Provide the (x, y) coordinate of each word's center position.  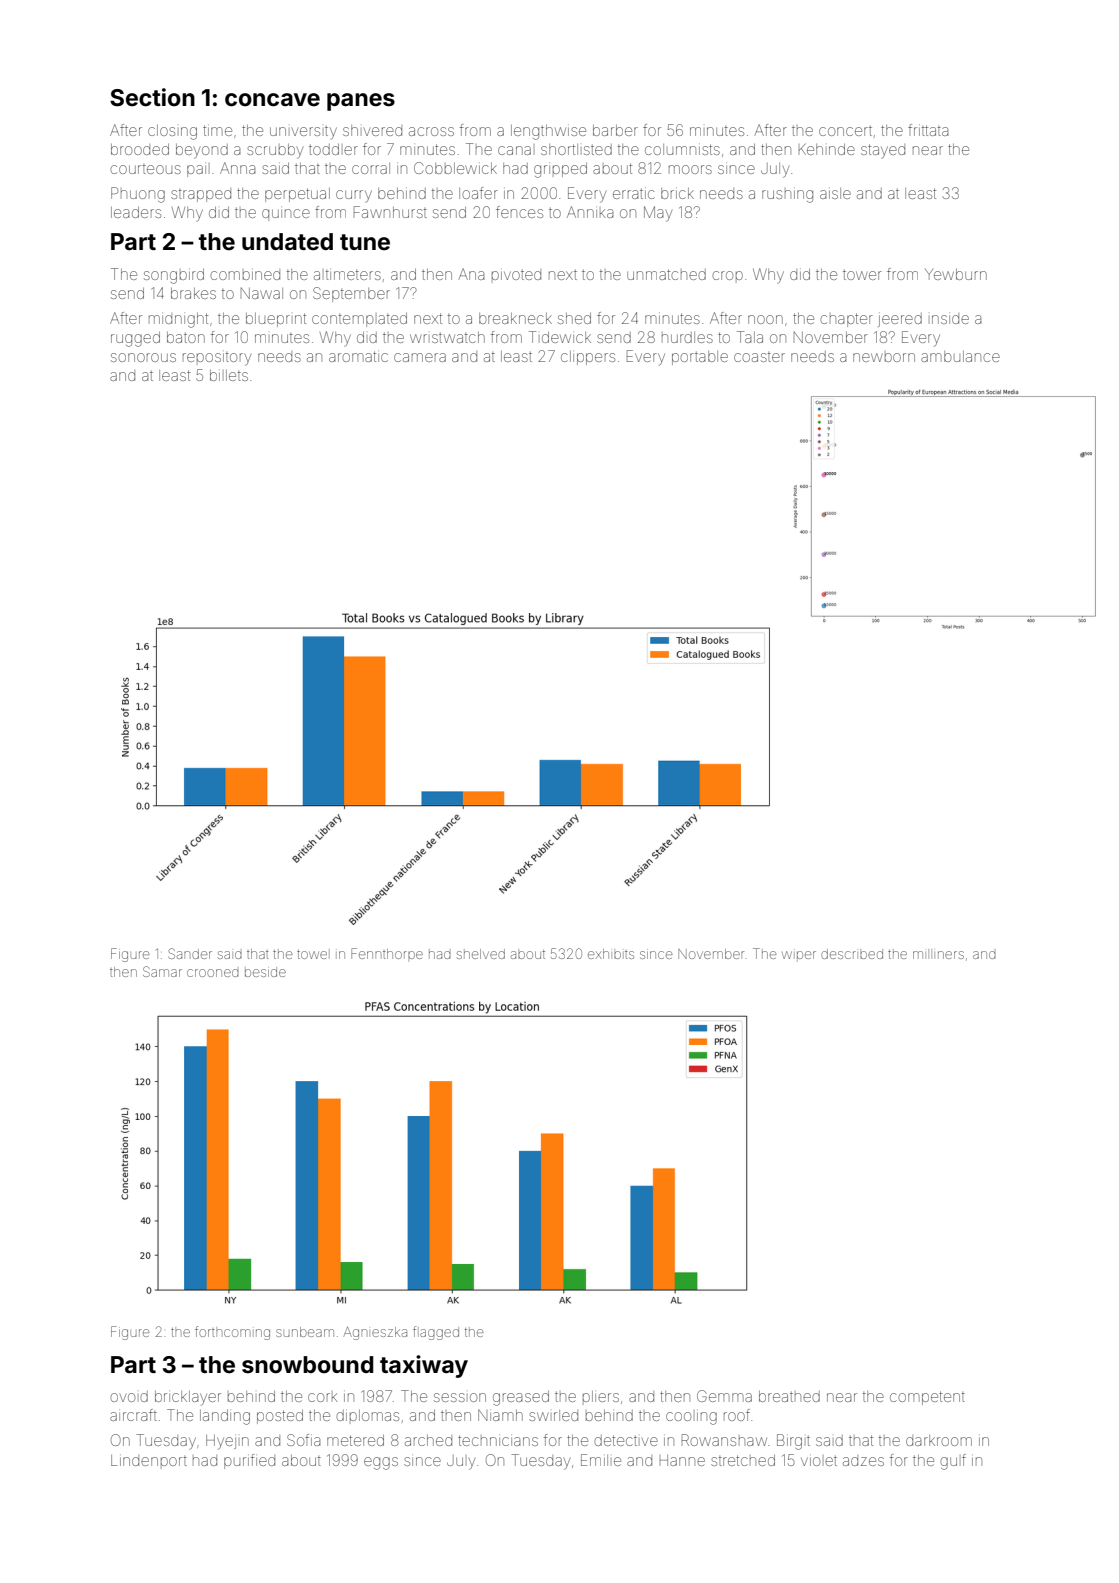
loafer (478, 193)
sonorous (143, 357)
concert (845, 131)
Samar (162, 971)
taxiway (424, 1366)
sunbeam (305, 1332)
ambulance (960, 356)
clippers (588, 358)
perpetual (297, 195)
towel (312, 954)
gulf (953, 1462)
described (852, 954)
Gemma (724, 1396)
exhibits (611, 954)
